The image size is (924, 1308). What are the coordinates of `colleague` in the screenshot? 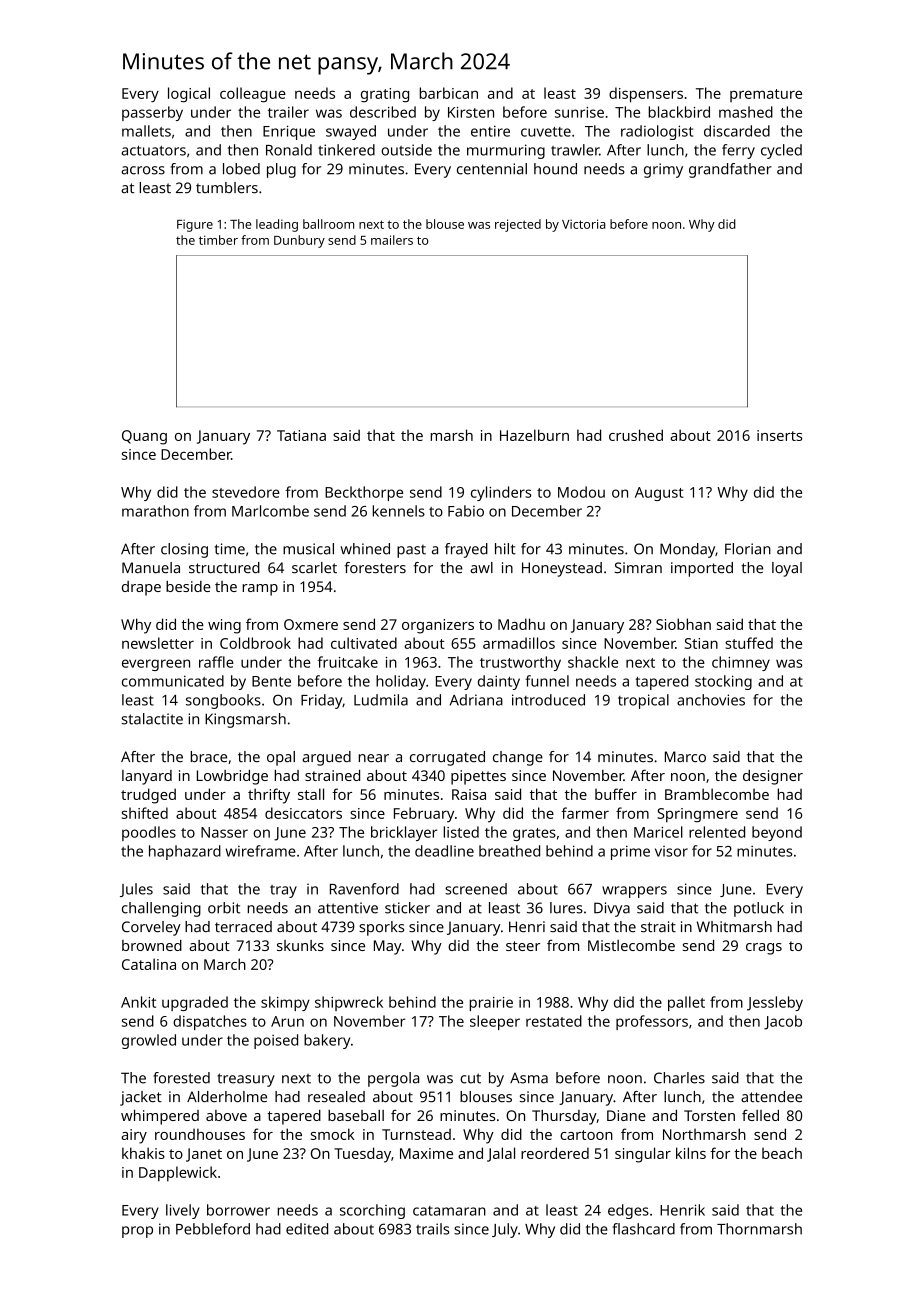 It's located at (253, 95).
